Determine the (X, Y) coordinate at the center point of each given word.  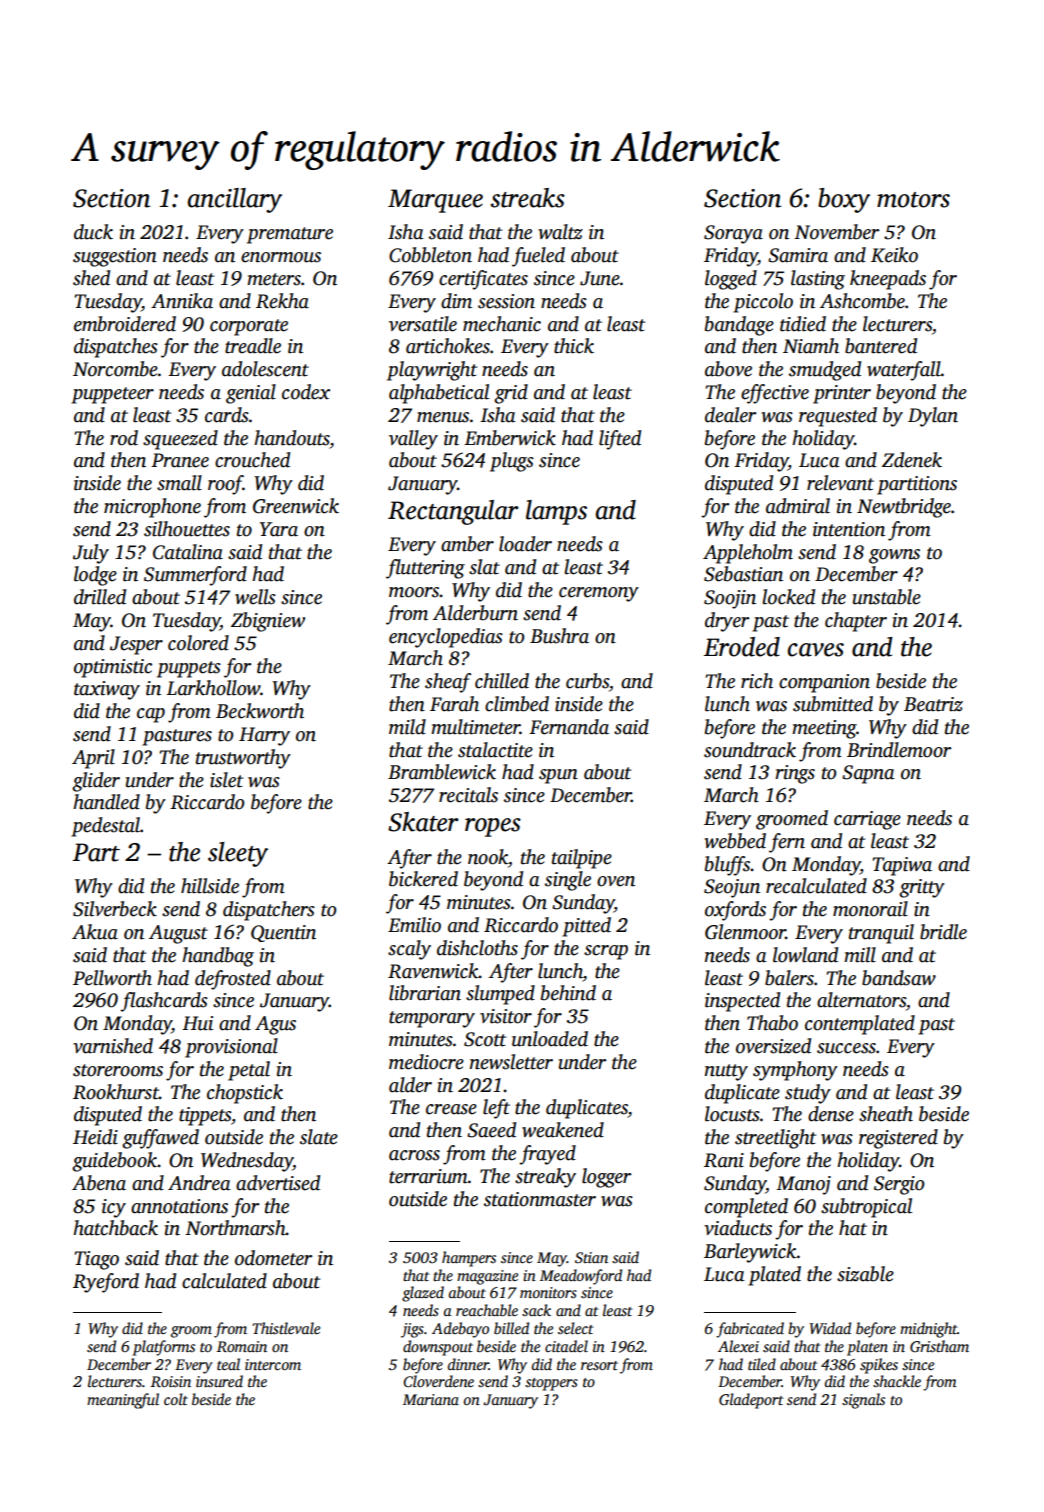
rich (757, 681)
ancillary (235, 200)
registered (898, 1139)
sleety (238, 854)
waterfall (904, 371)
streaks (528, 198)
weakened (563, 1130)
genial (251, 394)
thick (574, 346)
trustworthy (243, 759)
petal (249, 1071)
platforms (164, 1348)
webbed (735, 841)
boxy (844, 200)
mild (407, 727)
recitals (468, 795)
